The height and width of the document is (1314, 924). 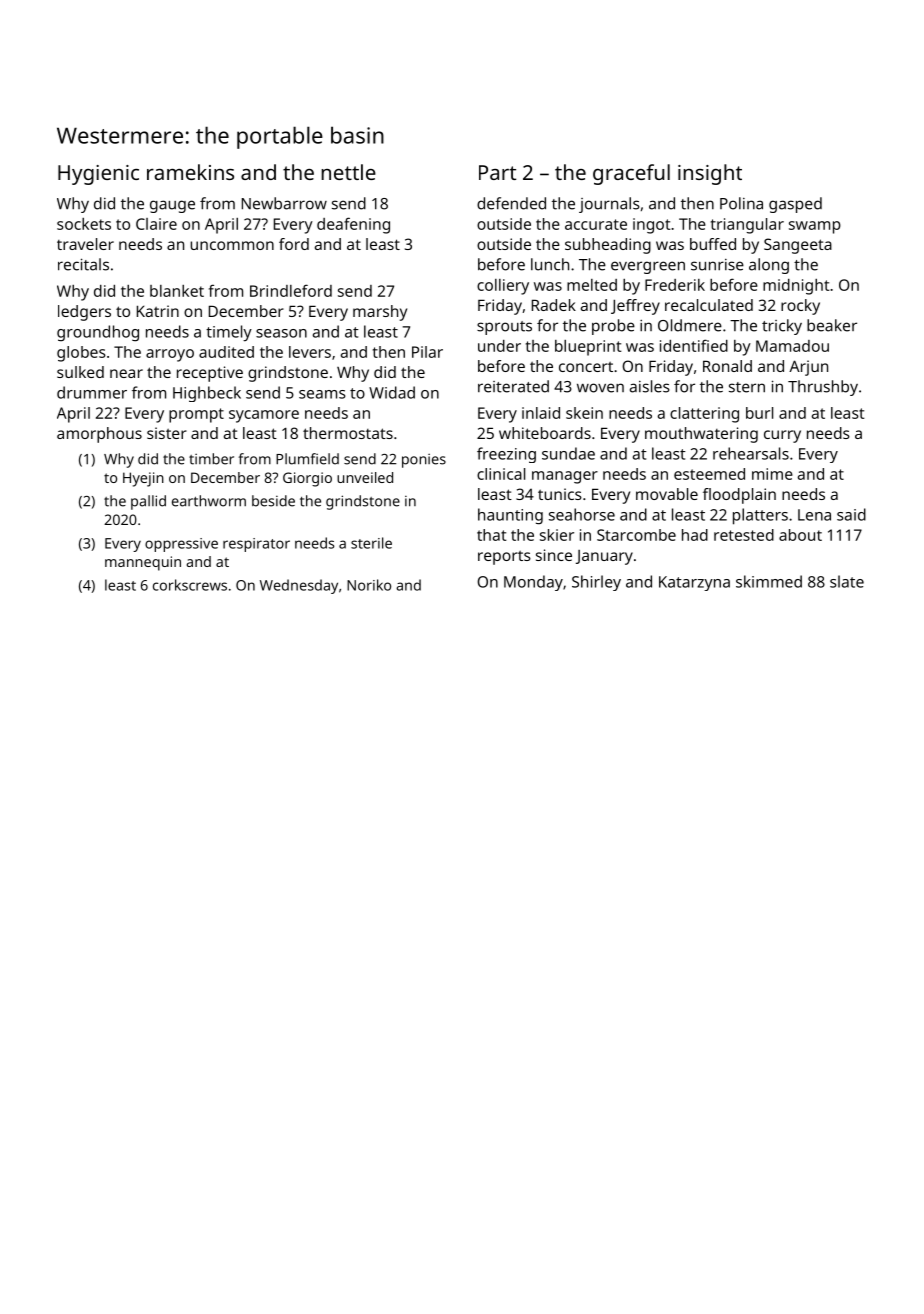 I want to click on inlaid, so click(x=541, y=413).
